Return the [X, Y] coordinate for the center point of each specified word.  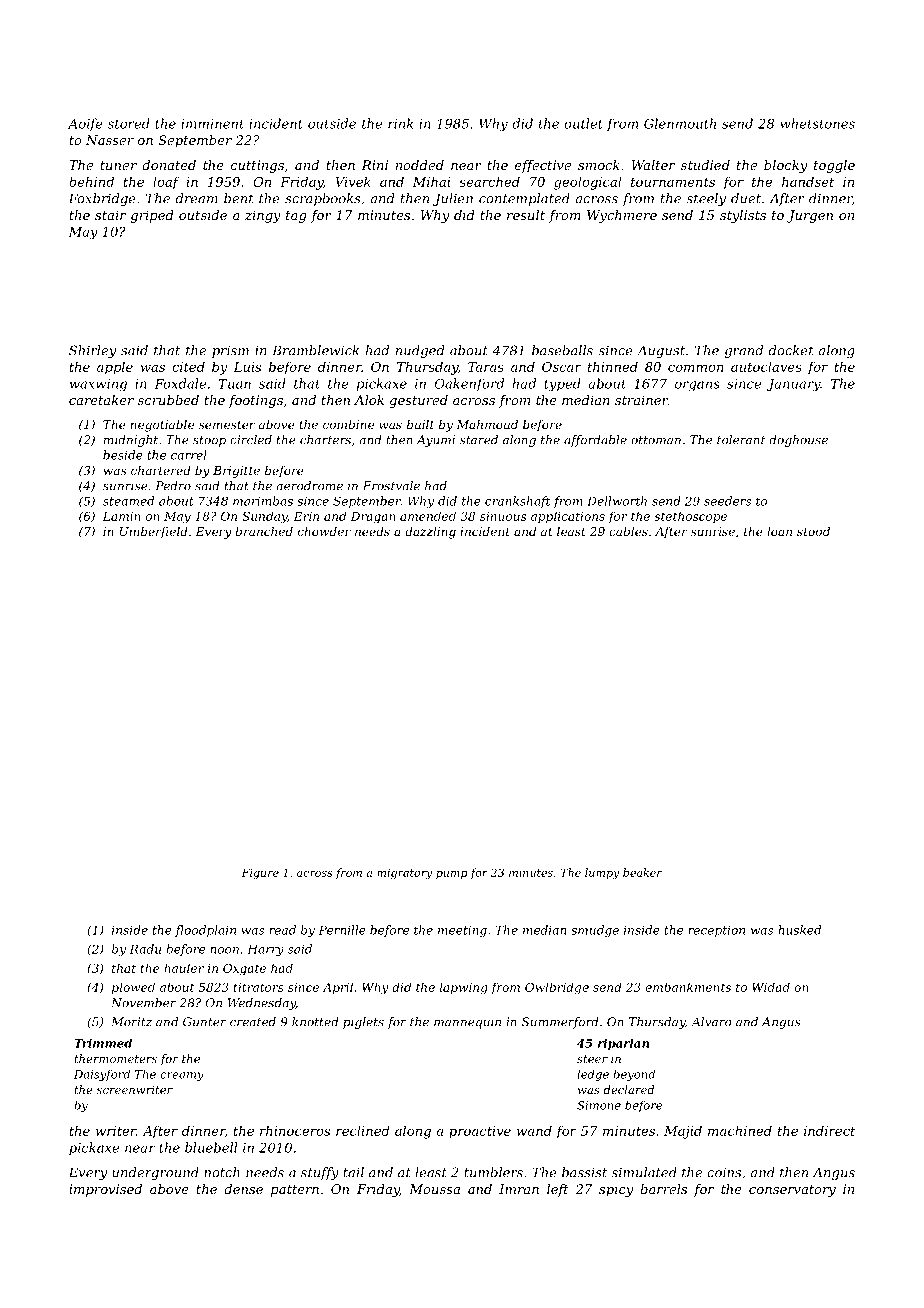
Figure [260, 873]
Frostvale [391, 486]
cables [628, 531]
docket [791, 350]
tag [296, 217]
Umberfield [154, 533]
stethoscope [690, 517]
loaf [166, 183]
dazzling [430, 533]
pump [452, 875]
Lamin [122, 516]
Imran [519, 1189]
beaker [642, 872]
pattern [295, 1191]
